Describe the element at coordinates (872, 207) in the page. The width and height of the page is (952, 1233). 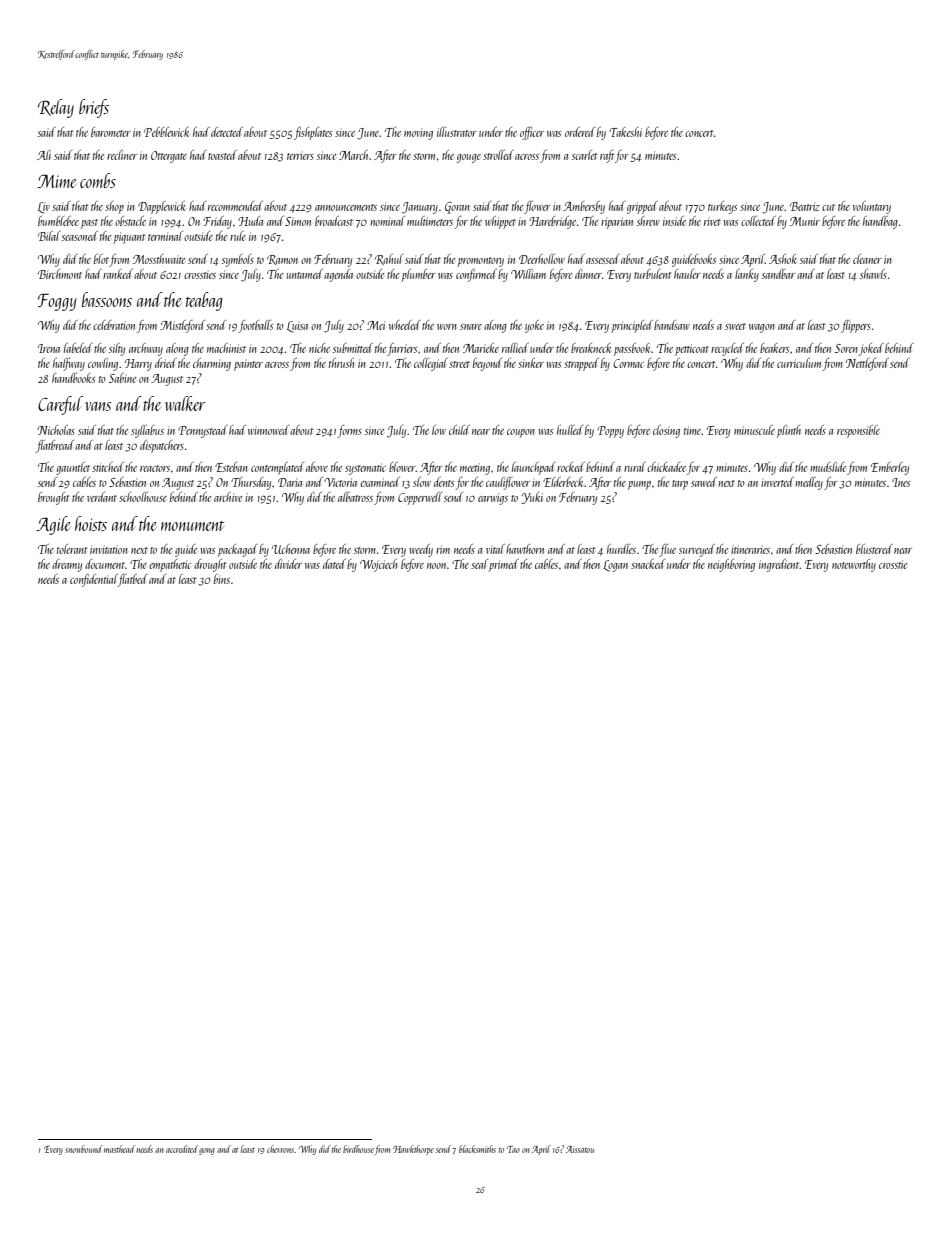
I see `voluntary` at that location.
